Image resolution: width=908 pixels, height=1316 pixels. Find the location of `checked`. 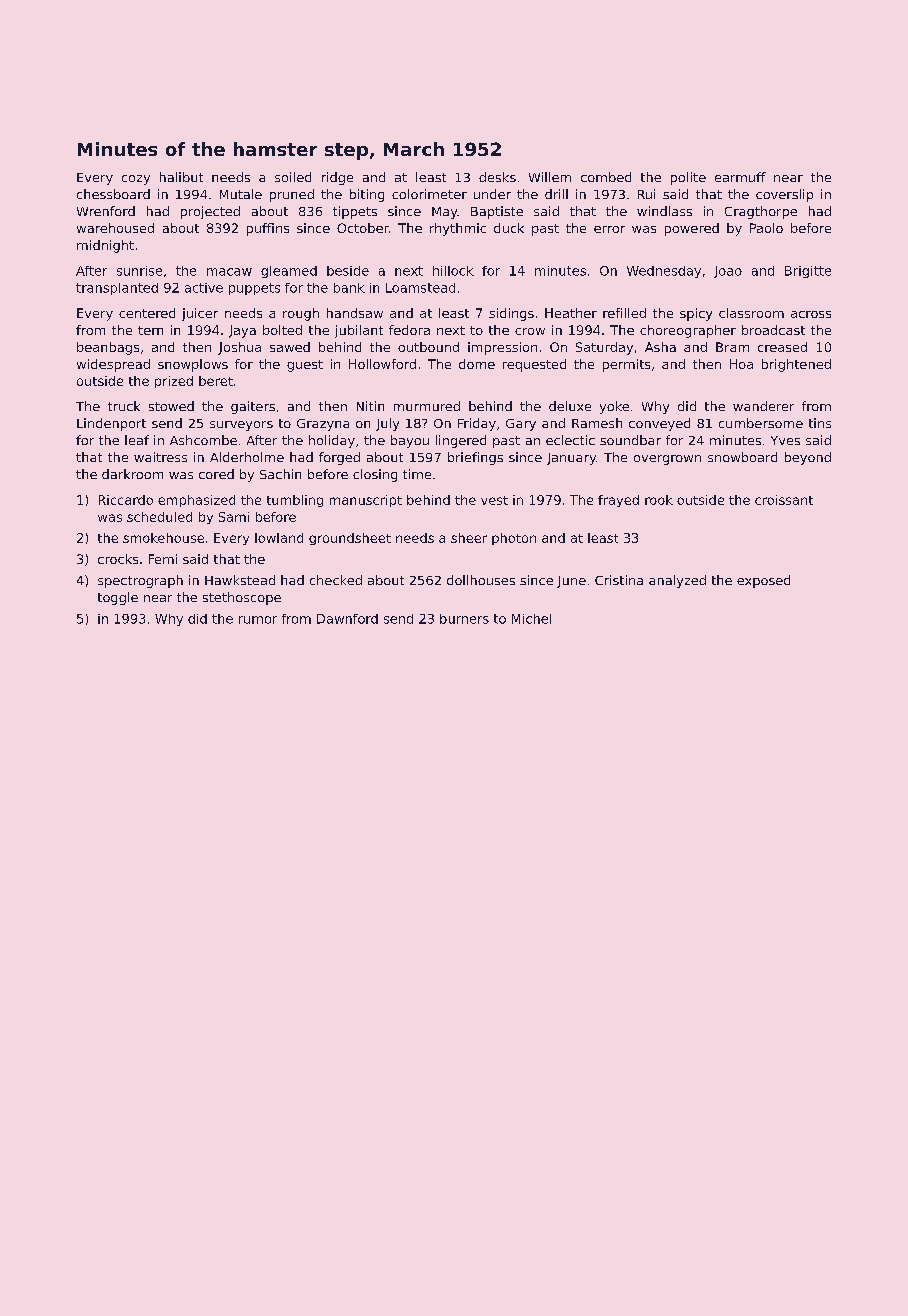

checked is located at coordinates (336, 580).
